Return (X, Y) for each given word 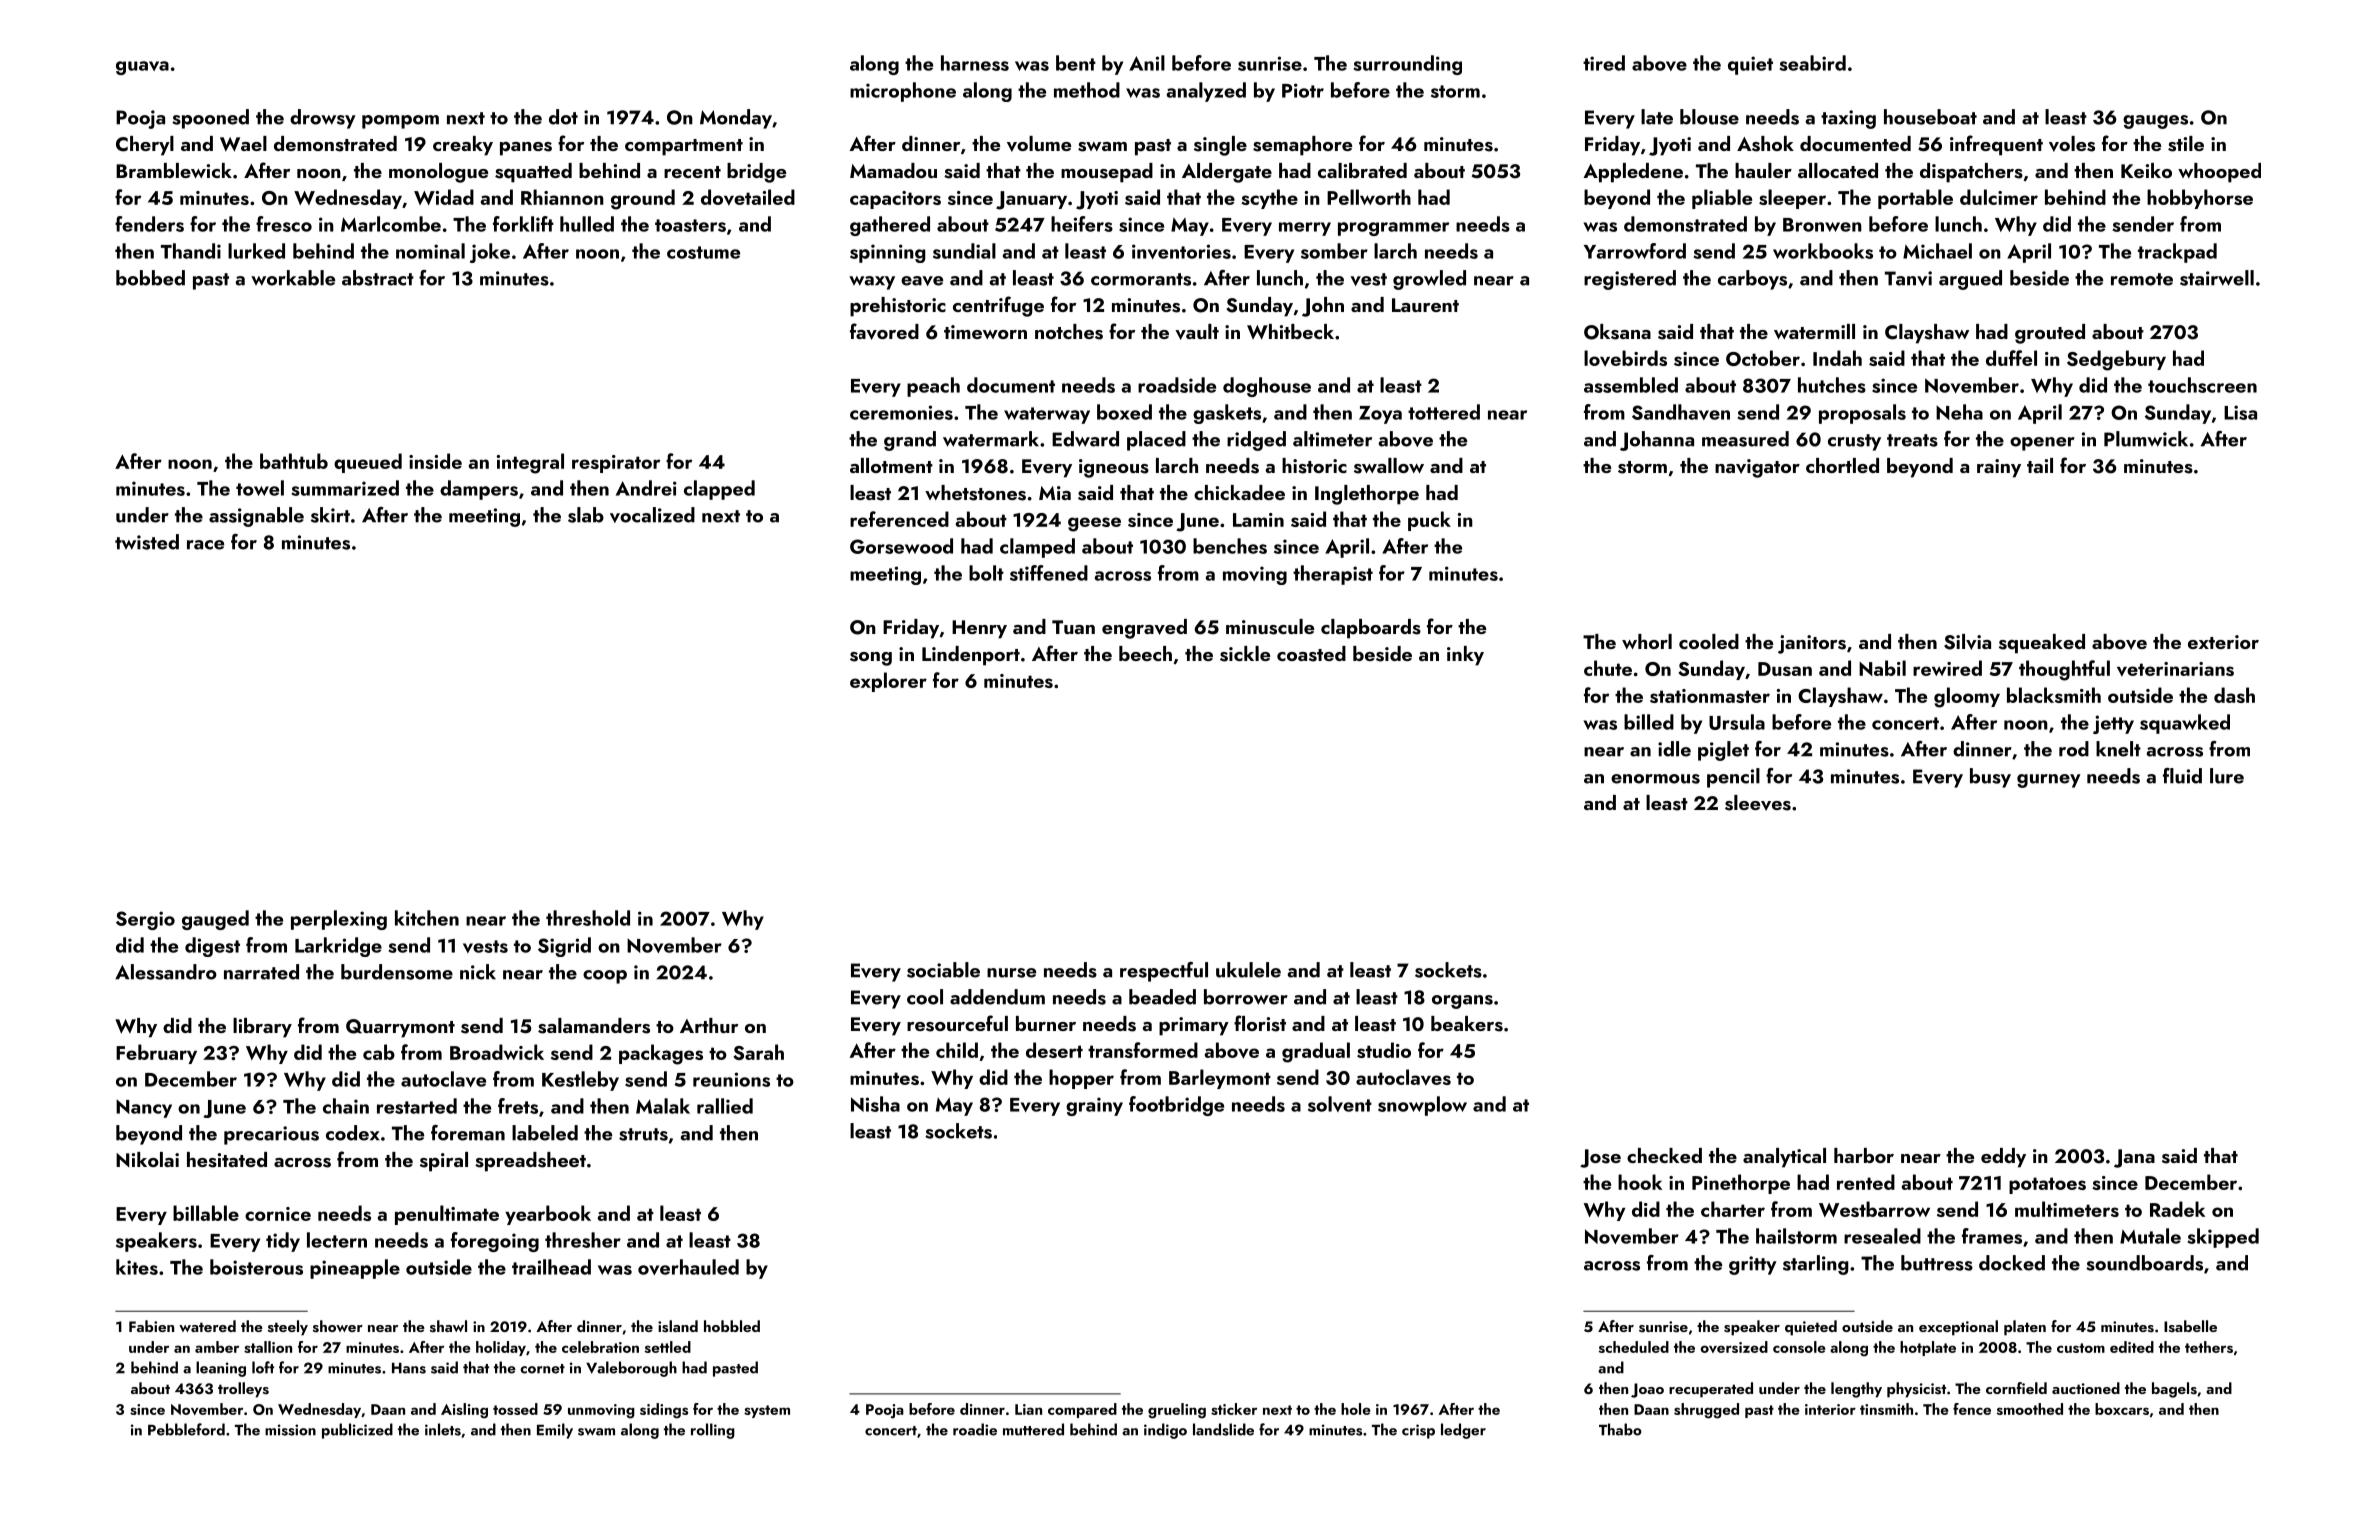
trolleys (243, 1390)
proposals (1862, 414)
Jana (2134, 1158)
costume (703, 252)
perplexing (339, 920)
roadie (975, 1429)
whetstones (975, 493)
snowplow (1422, 1106)
